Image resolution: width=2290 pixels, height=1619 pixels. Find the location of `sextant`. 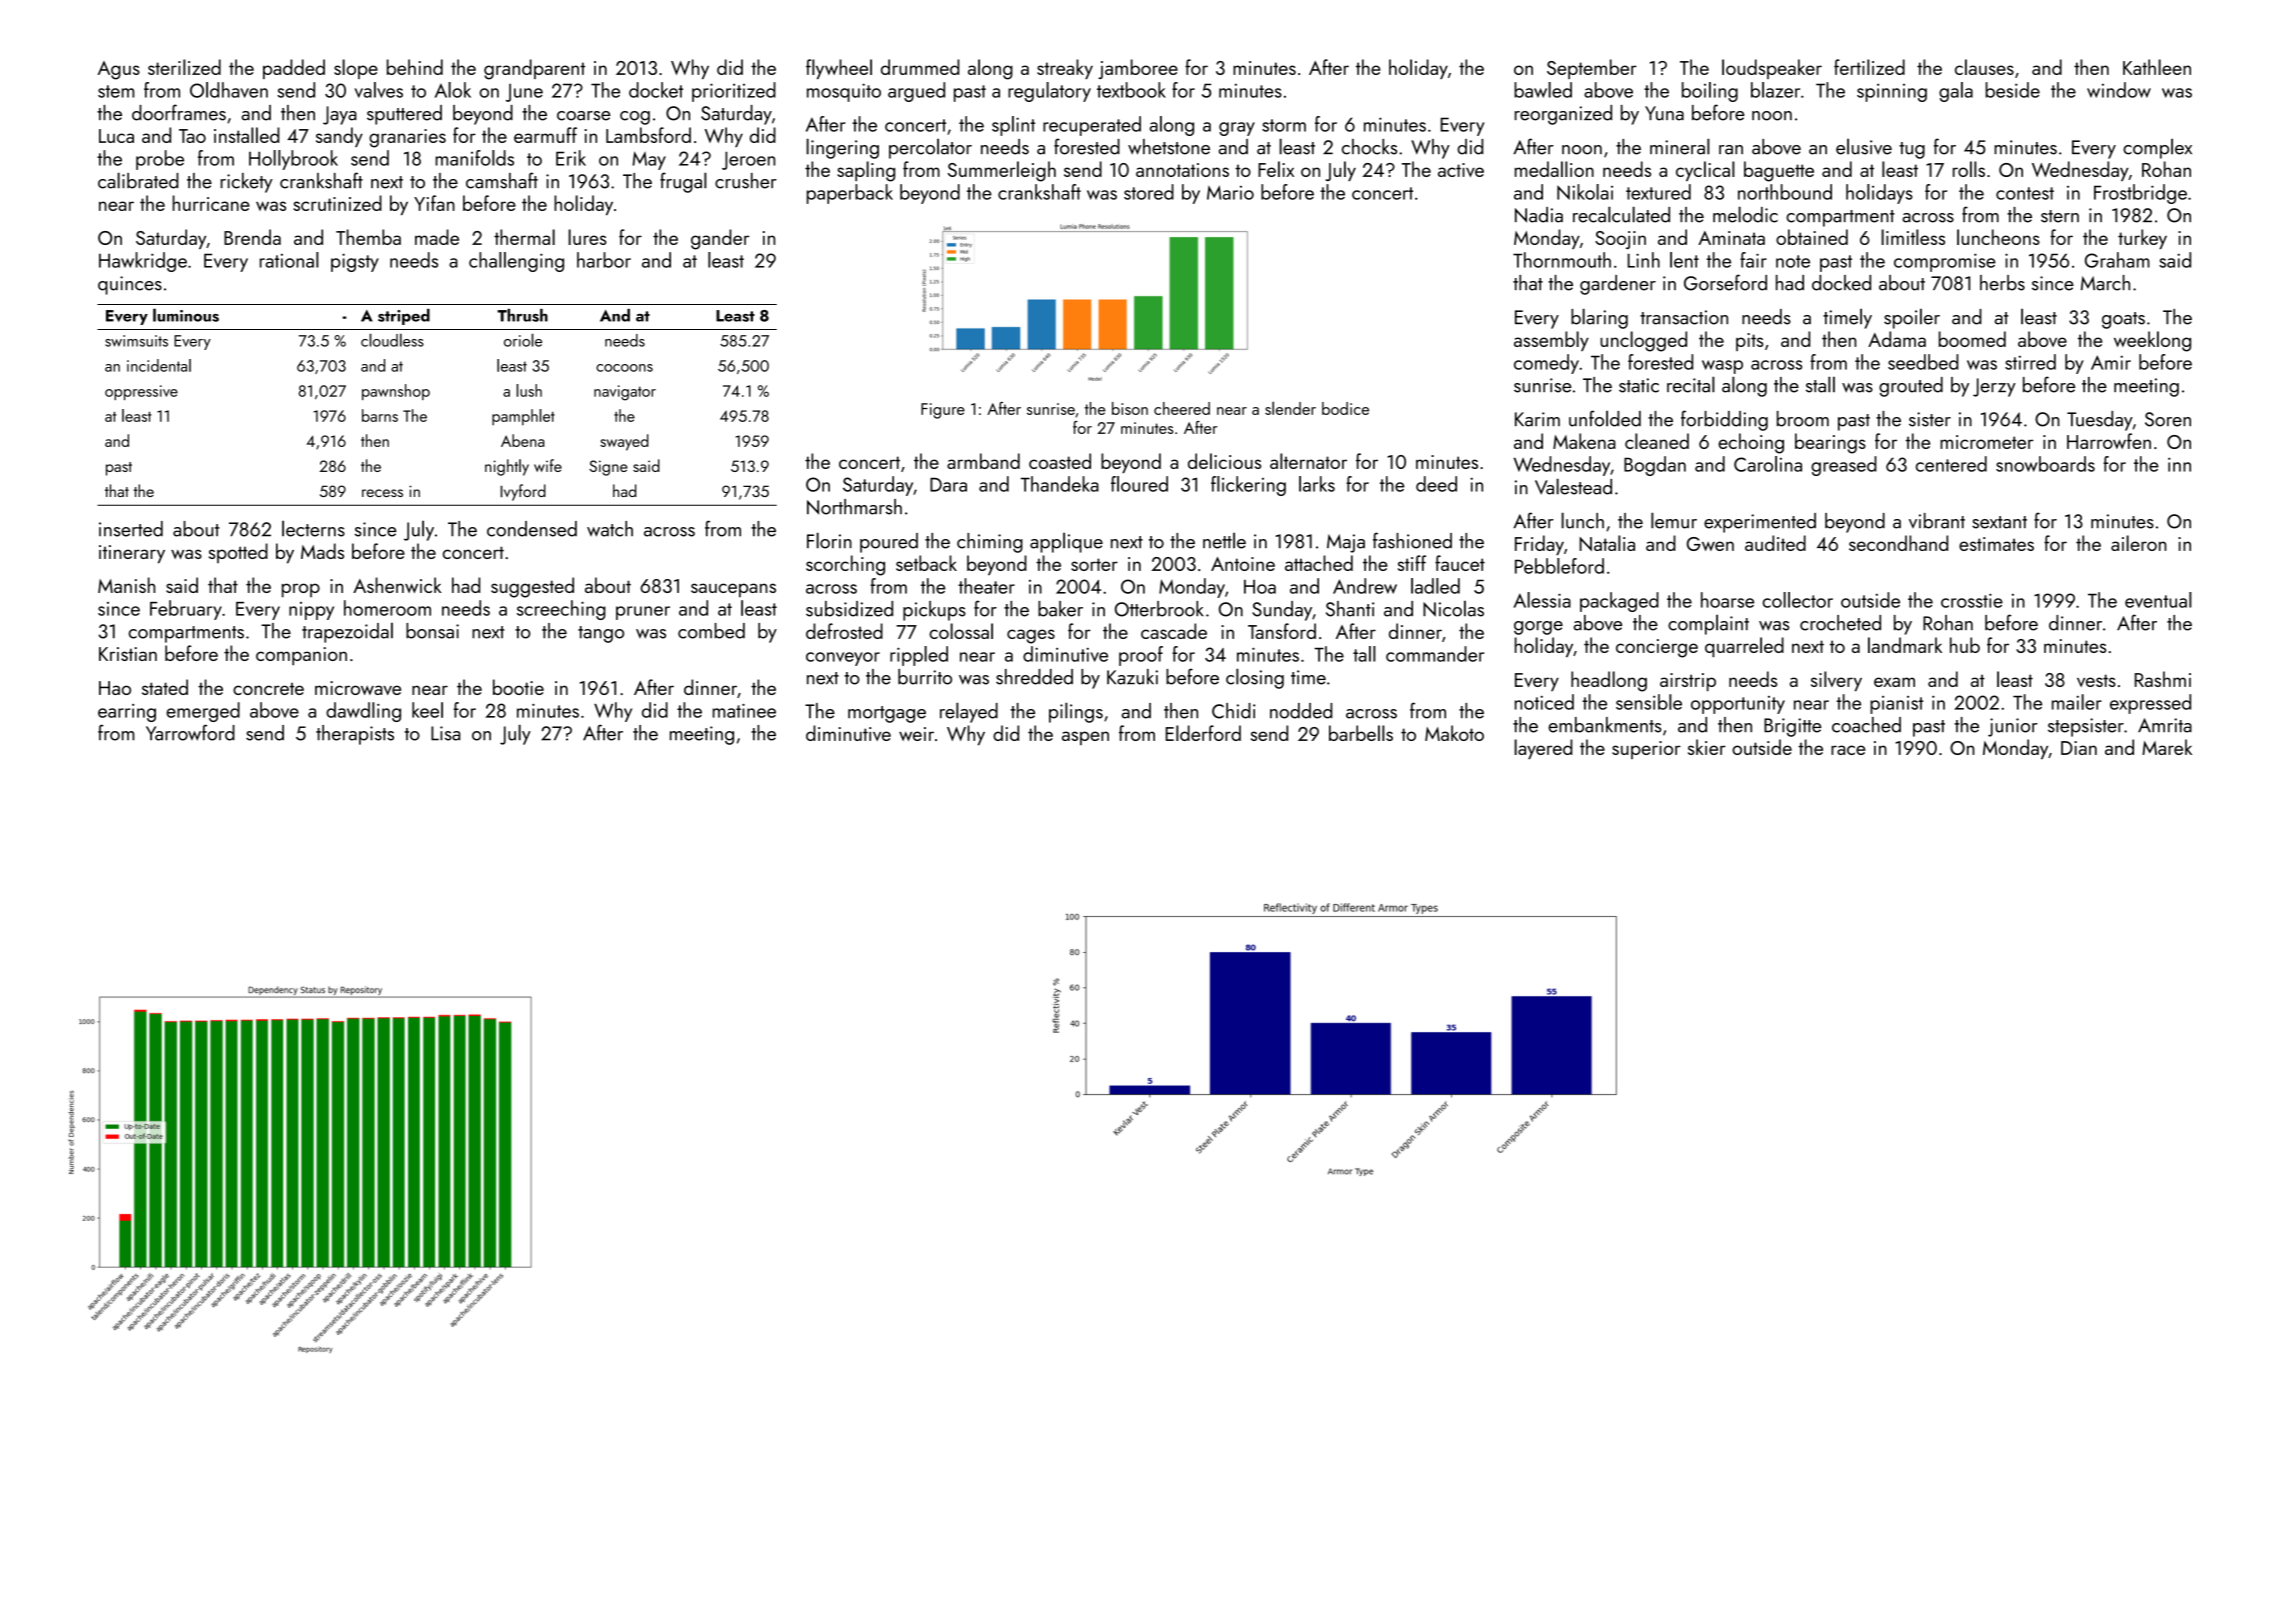

sextant is located at coordinates (1999, 522).
